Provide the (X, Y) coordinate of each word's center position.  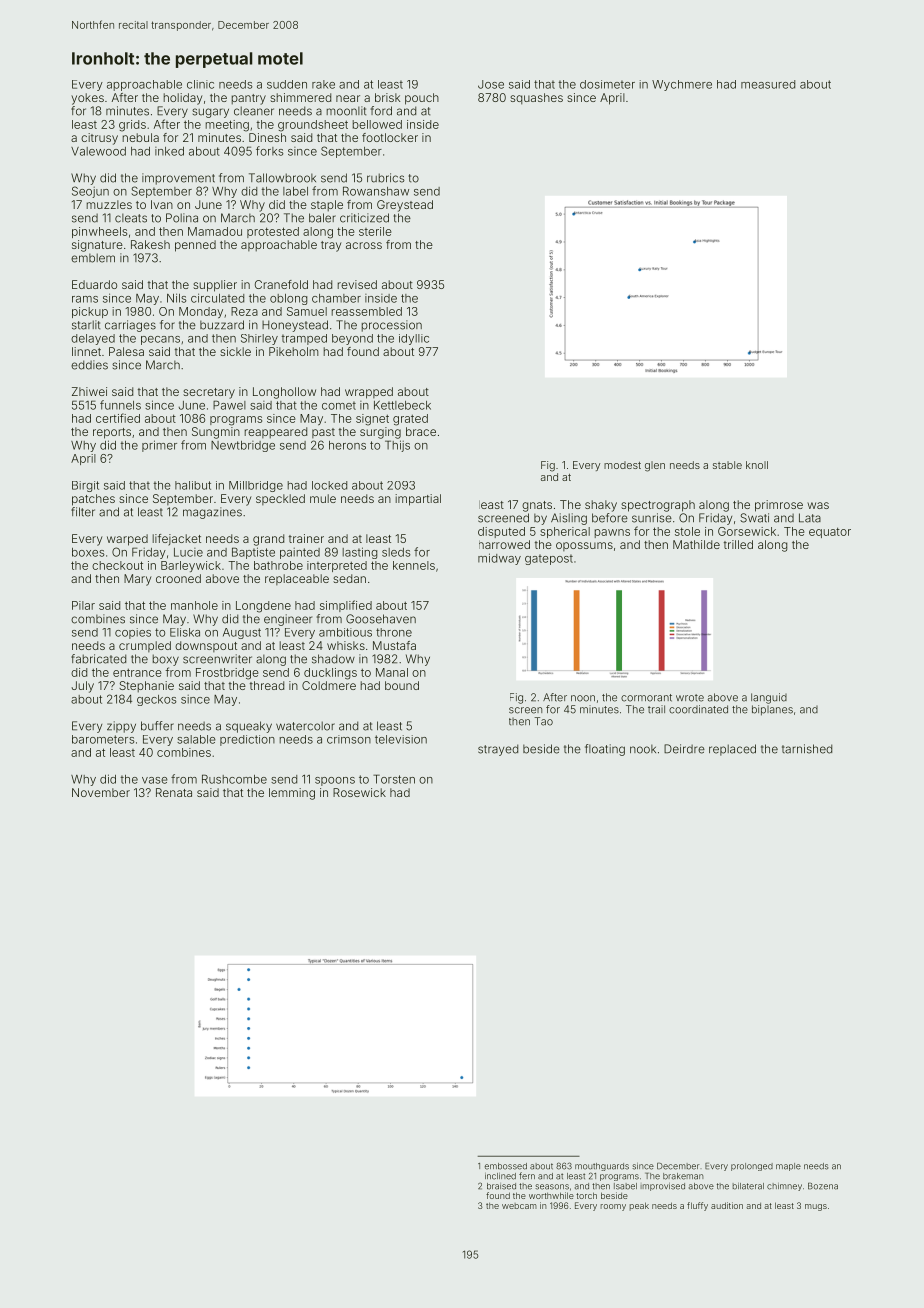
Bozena (823, 1186)
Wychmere (682, 85)
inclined (500, 1176)
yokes (87, 99)
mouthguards (602, 1167)
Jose (491, 84)
